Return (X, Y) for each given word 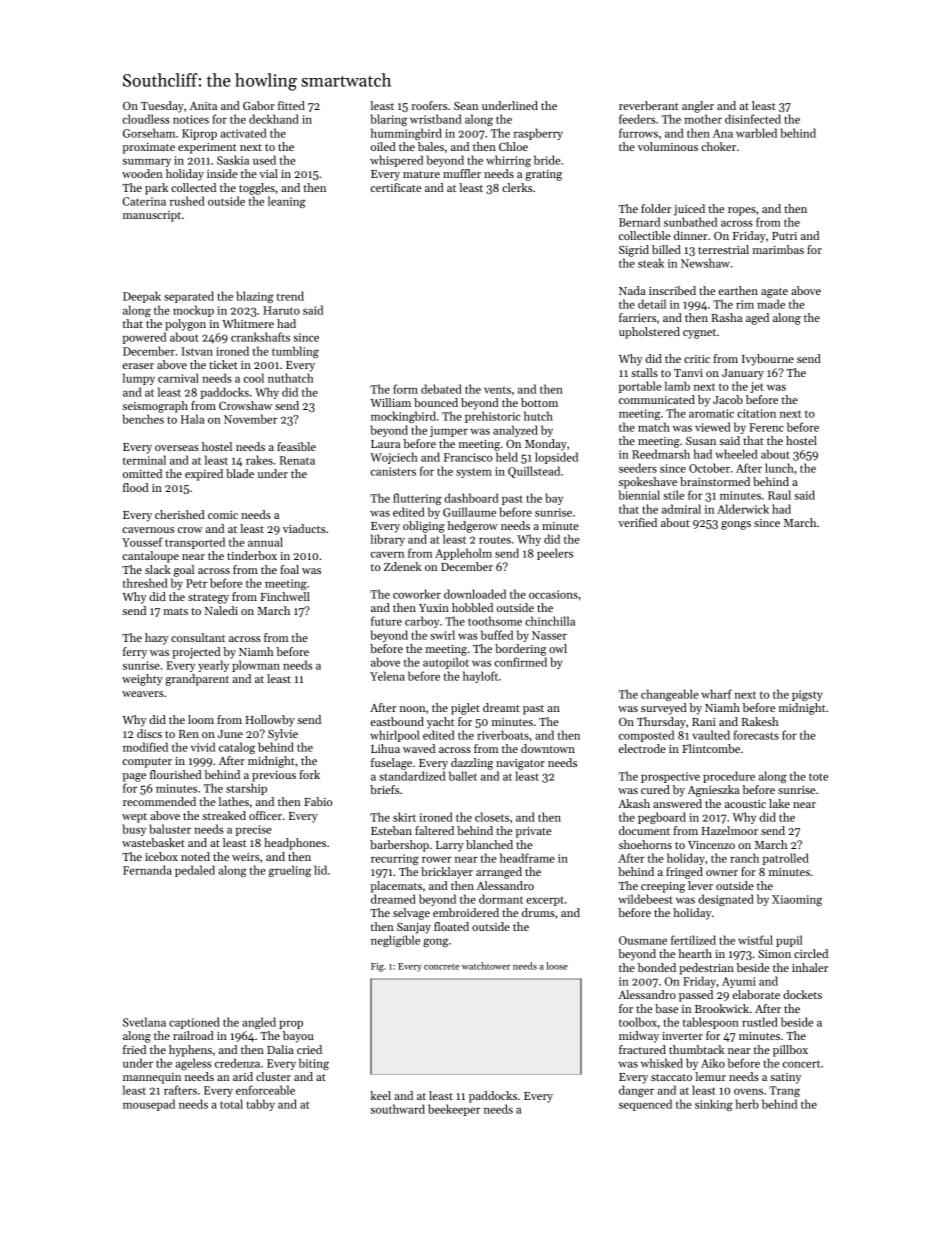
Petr (196, 583)
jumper (449, 431)
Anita (203, 106)
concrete (441, 967)
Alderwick (743, 509)
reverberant (649, 105)
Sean (466, 106)
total (231, 1104)
